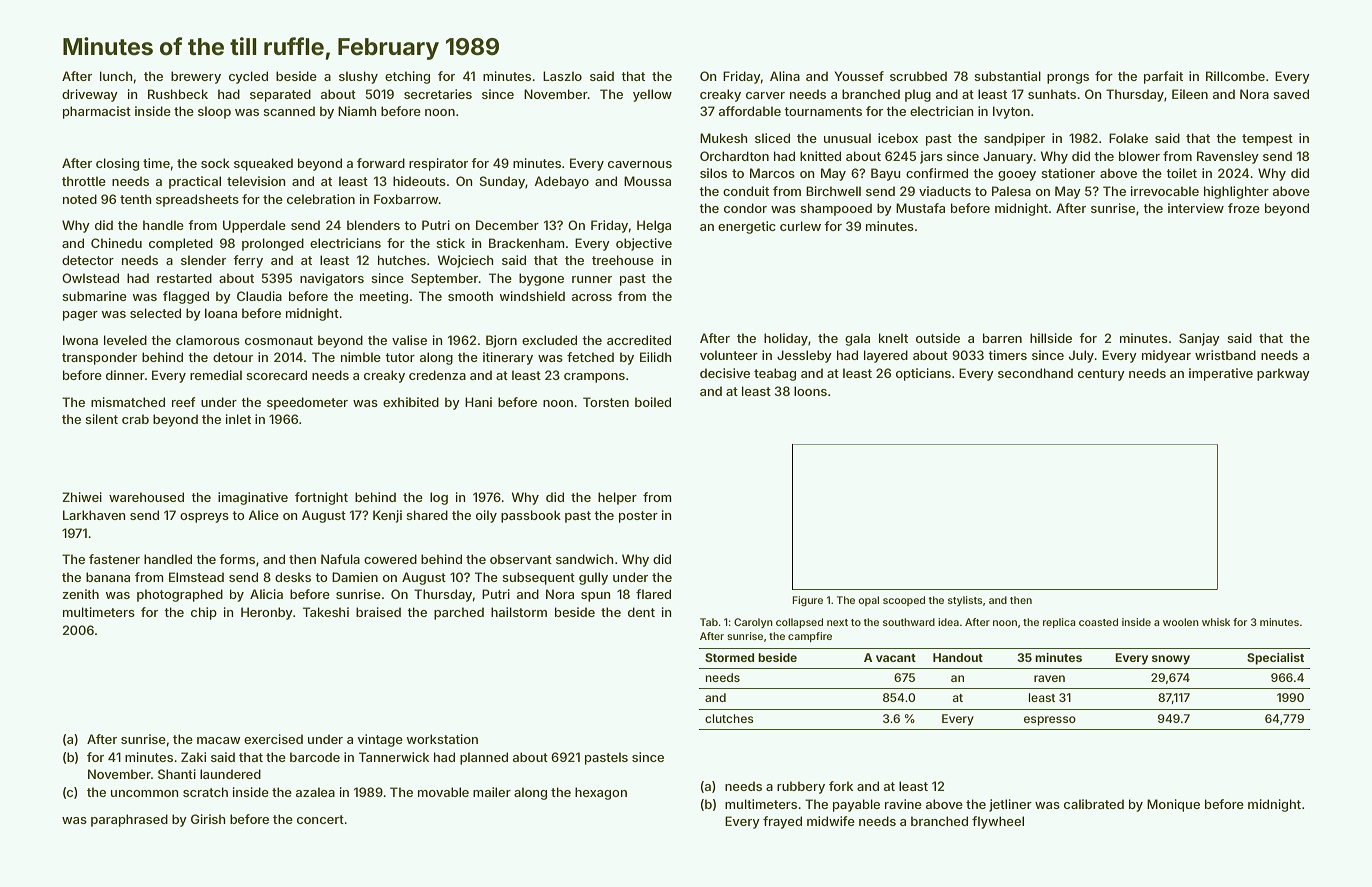 This page has height=887, width=1372. Describe the element at coordinates (82, 497) in the page. I see `Zhiwei` at that location.
